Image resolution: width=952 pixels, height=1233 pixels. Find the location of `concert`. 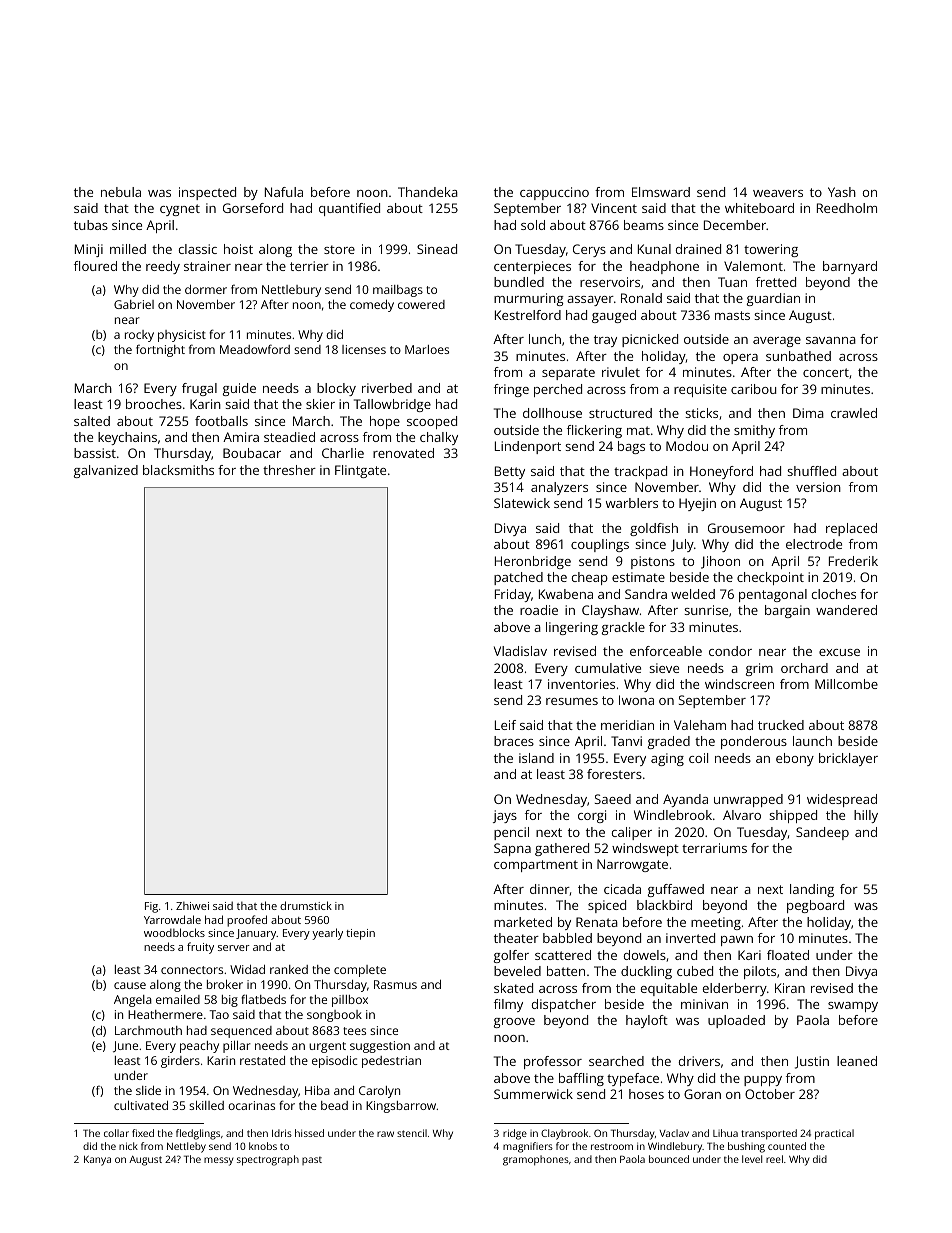

concert is located at coordinates (826, 372).
